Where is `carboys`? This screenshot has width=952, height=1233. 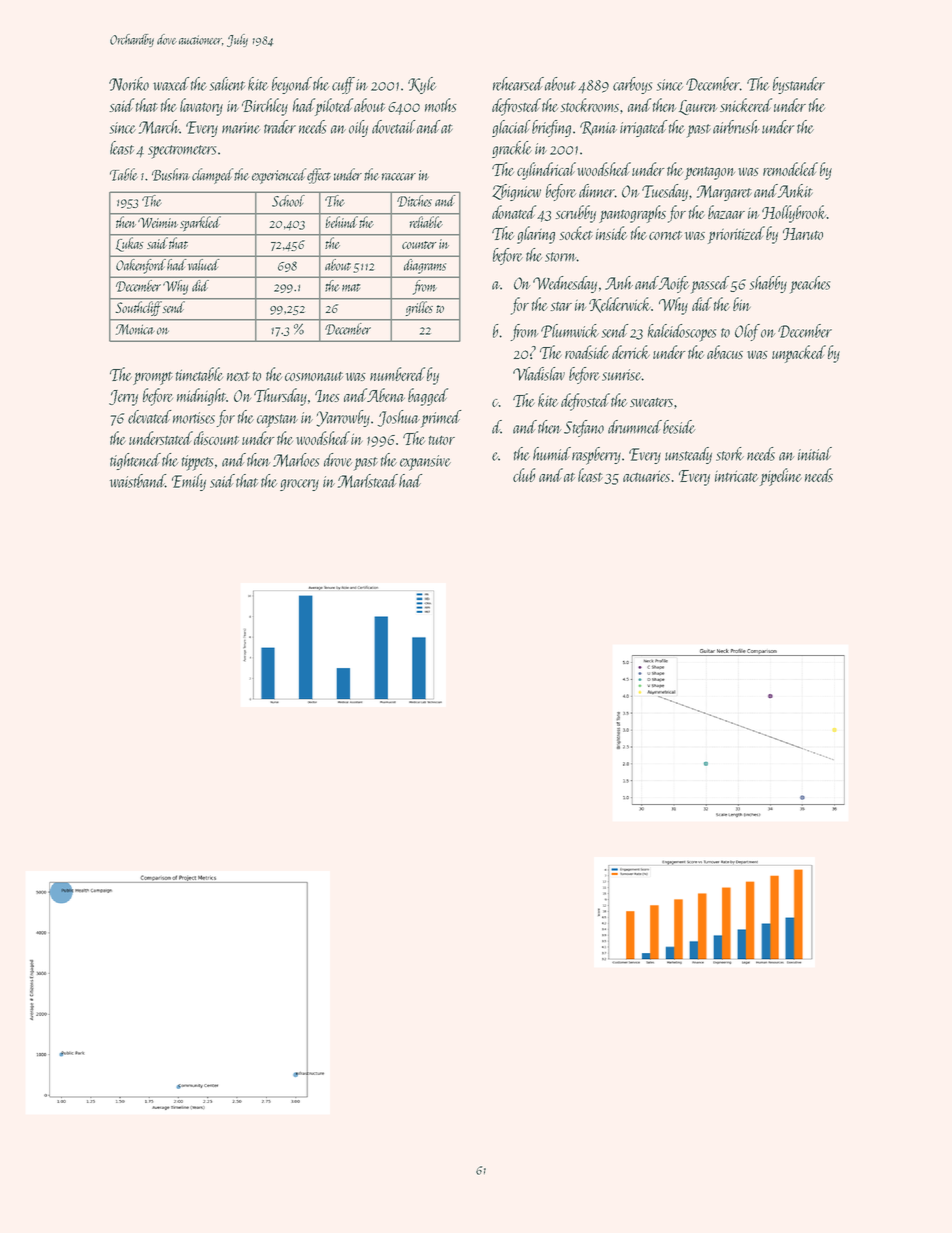
carboys is located at coordinates (632, 85).
